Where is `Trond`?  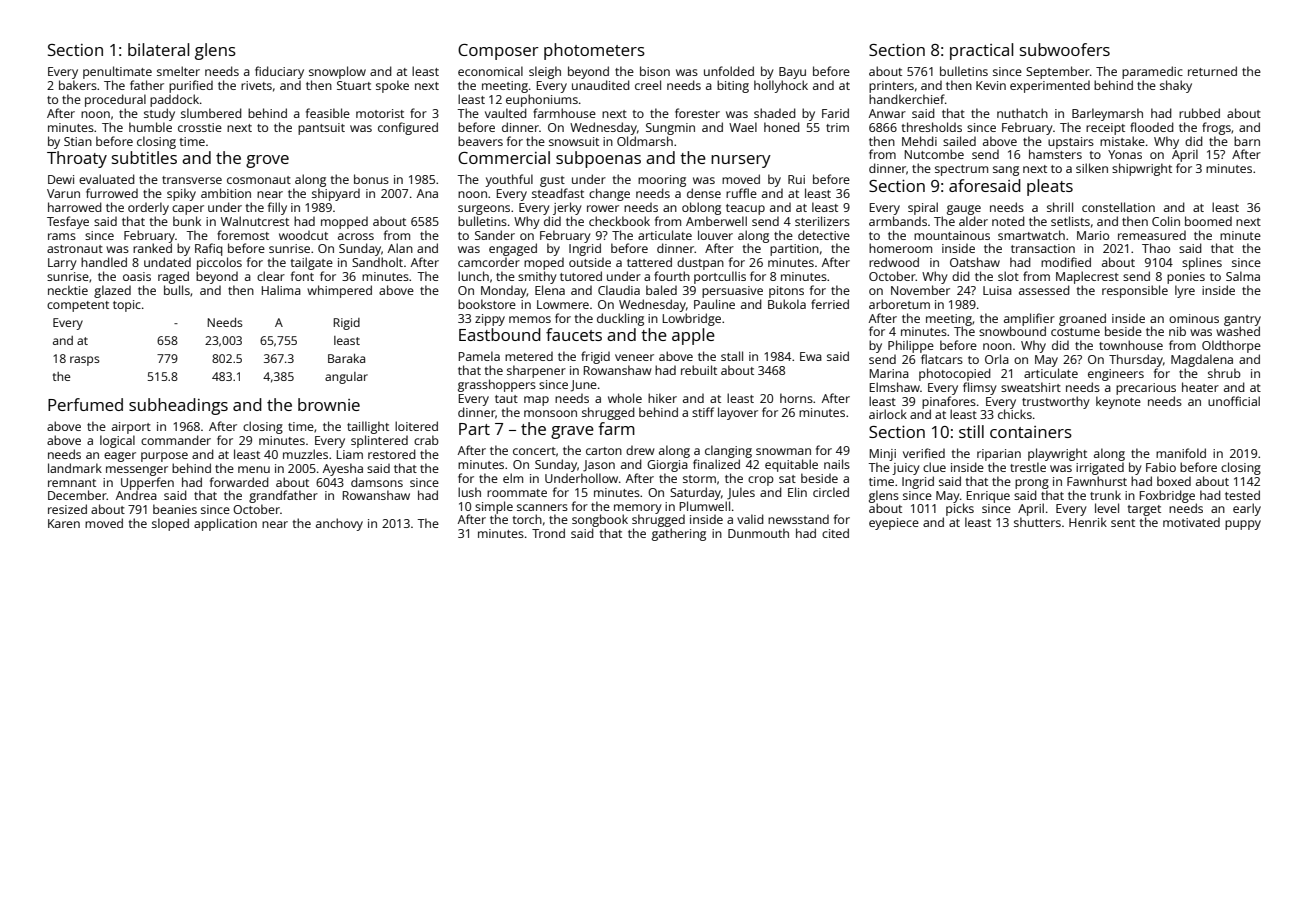 Trond is located at coordinates (548, 533).
